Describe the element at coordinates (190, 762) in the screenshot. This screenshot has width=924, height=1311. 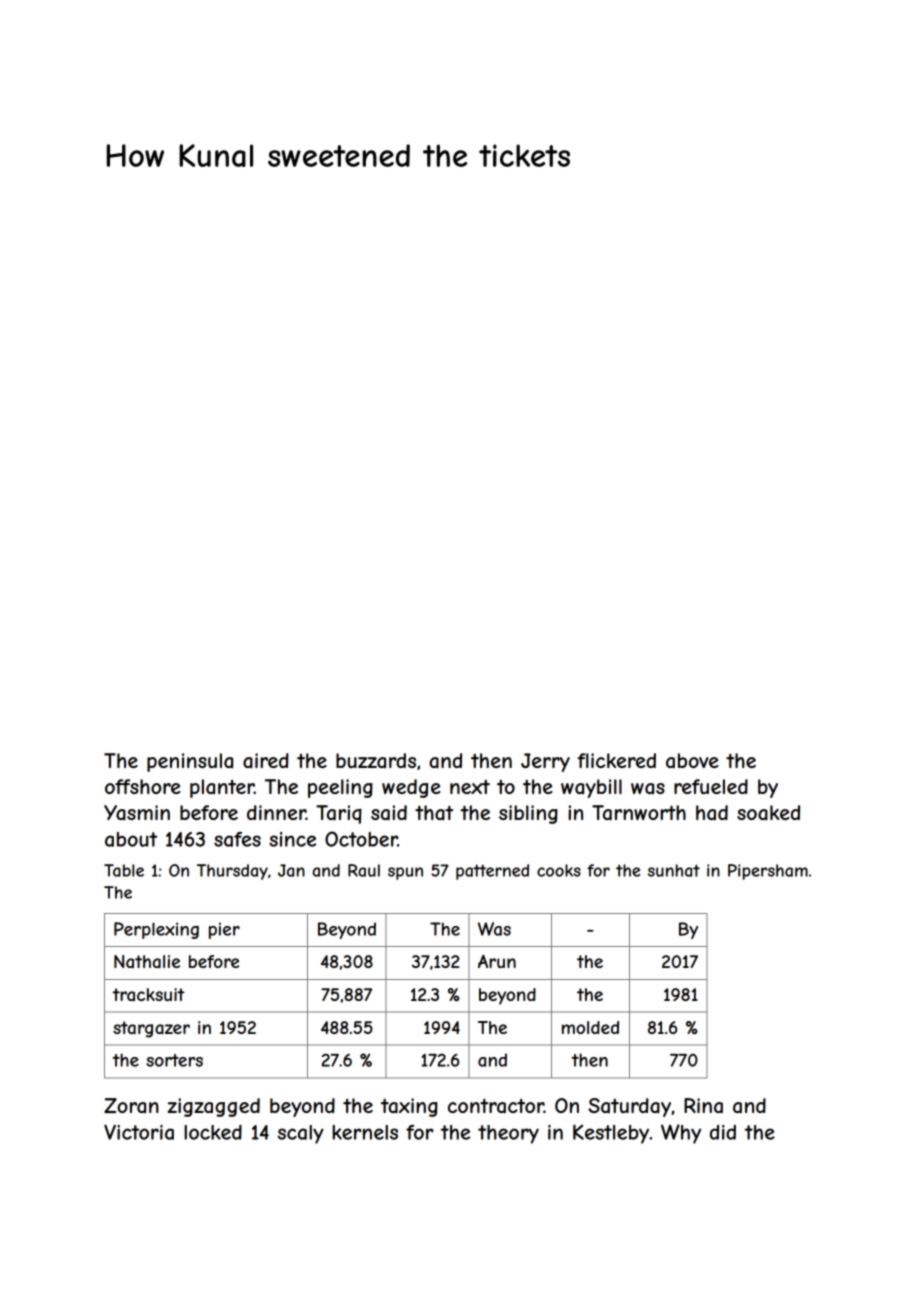
I see `peninsula` at that location.
